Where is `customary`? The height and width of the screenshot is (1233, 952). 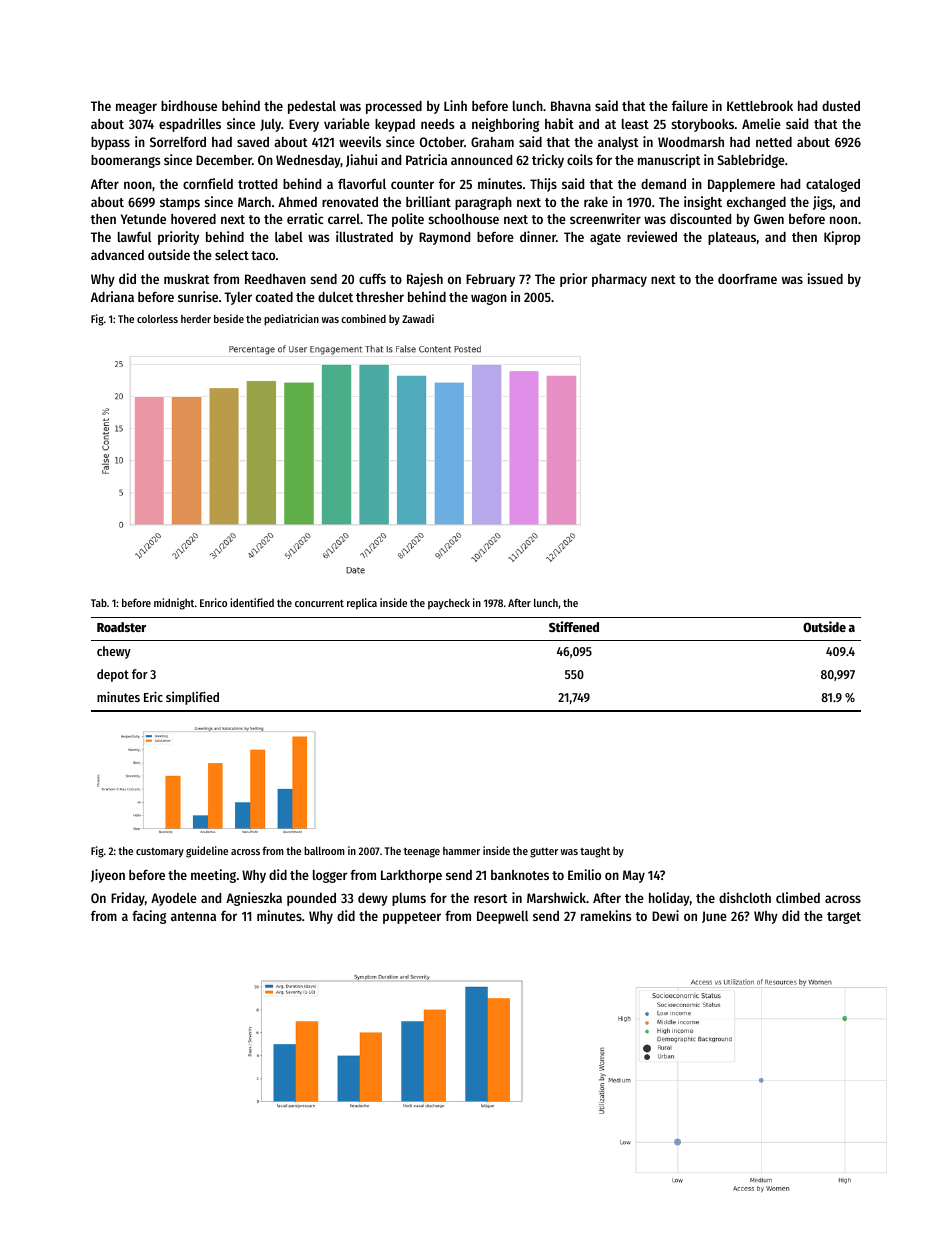
customary is located at coordinates (160, 853).
